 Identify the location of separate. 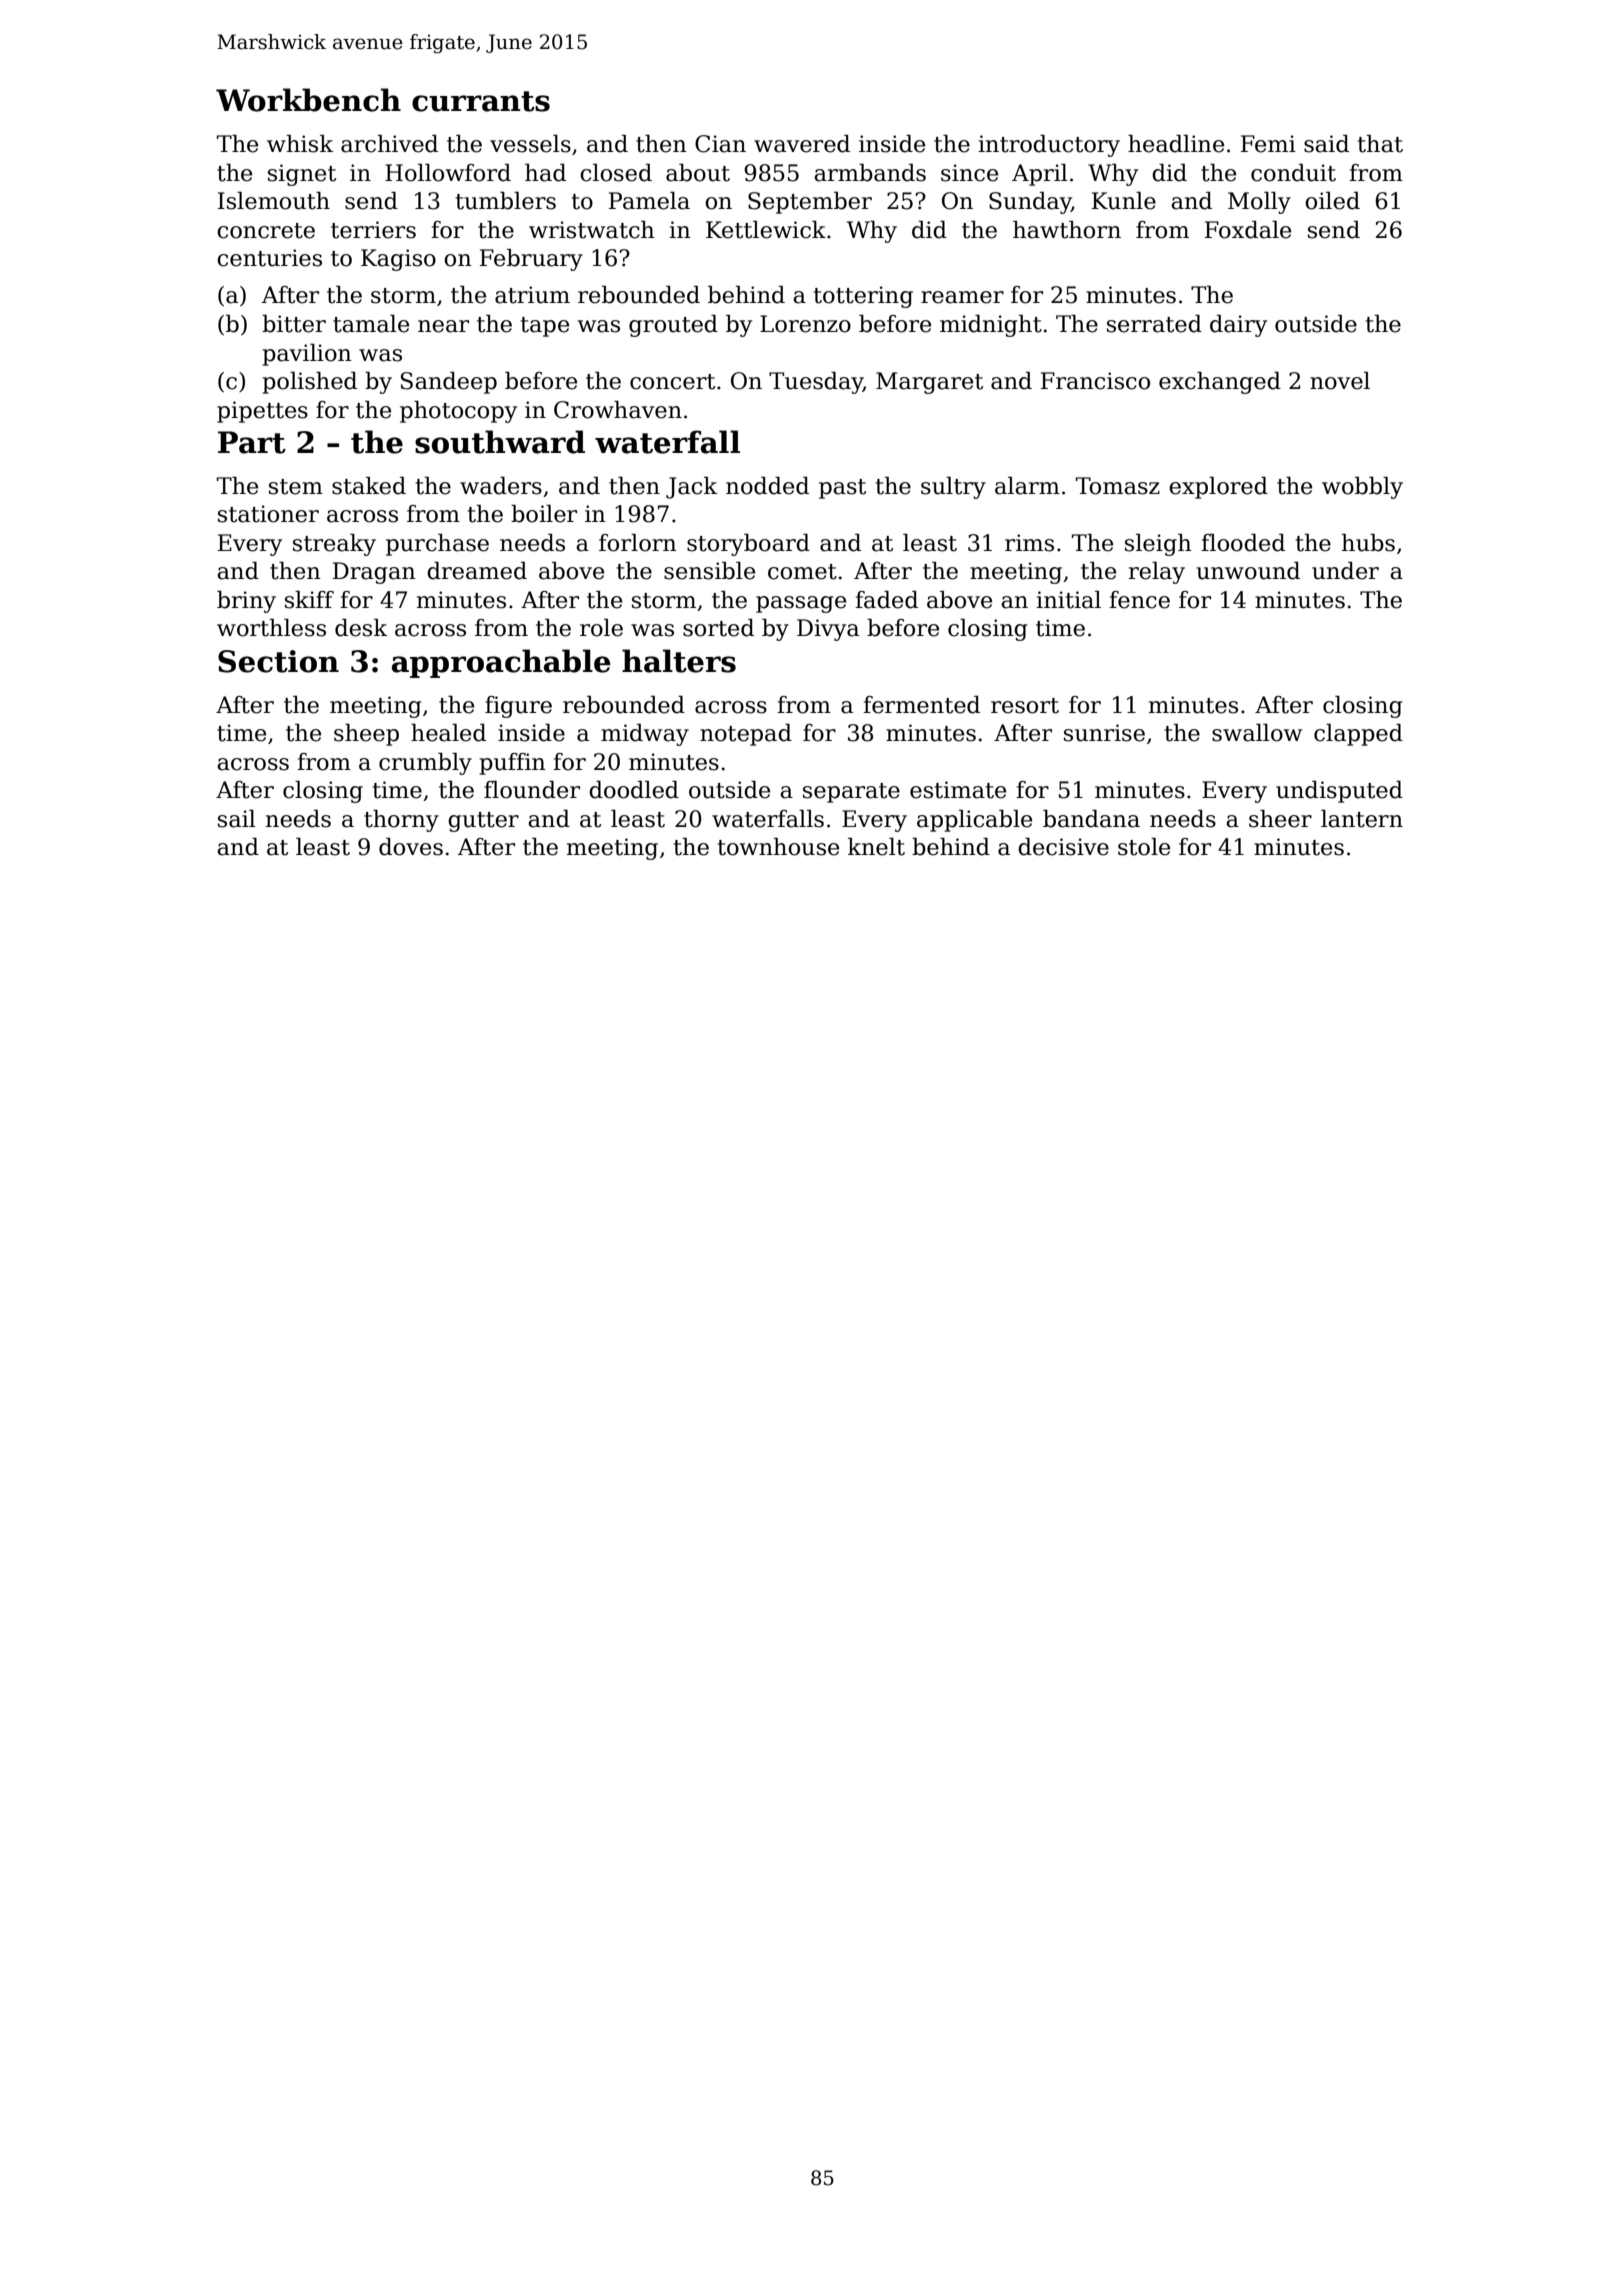
(851, 793).
